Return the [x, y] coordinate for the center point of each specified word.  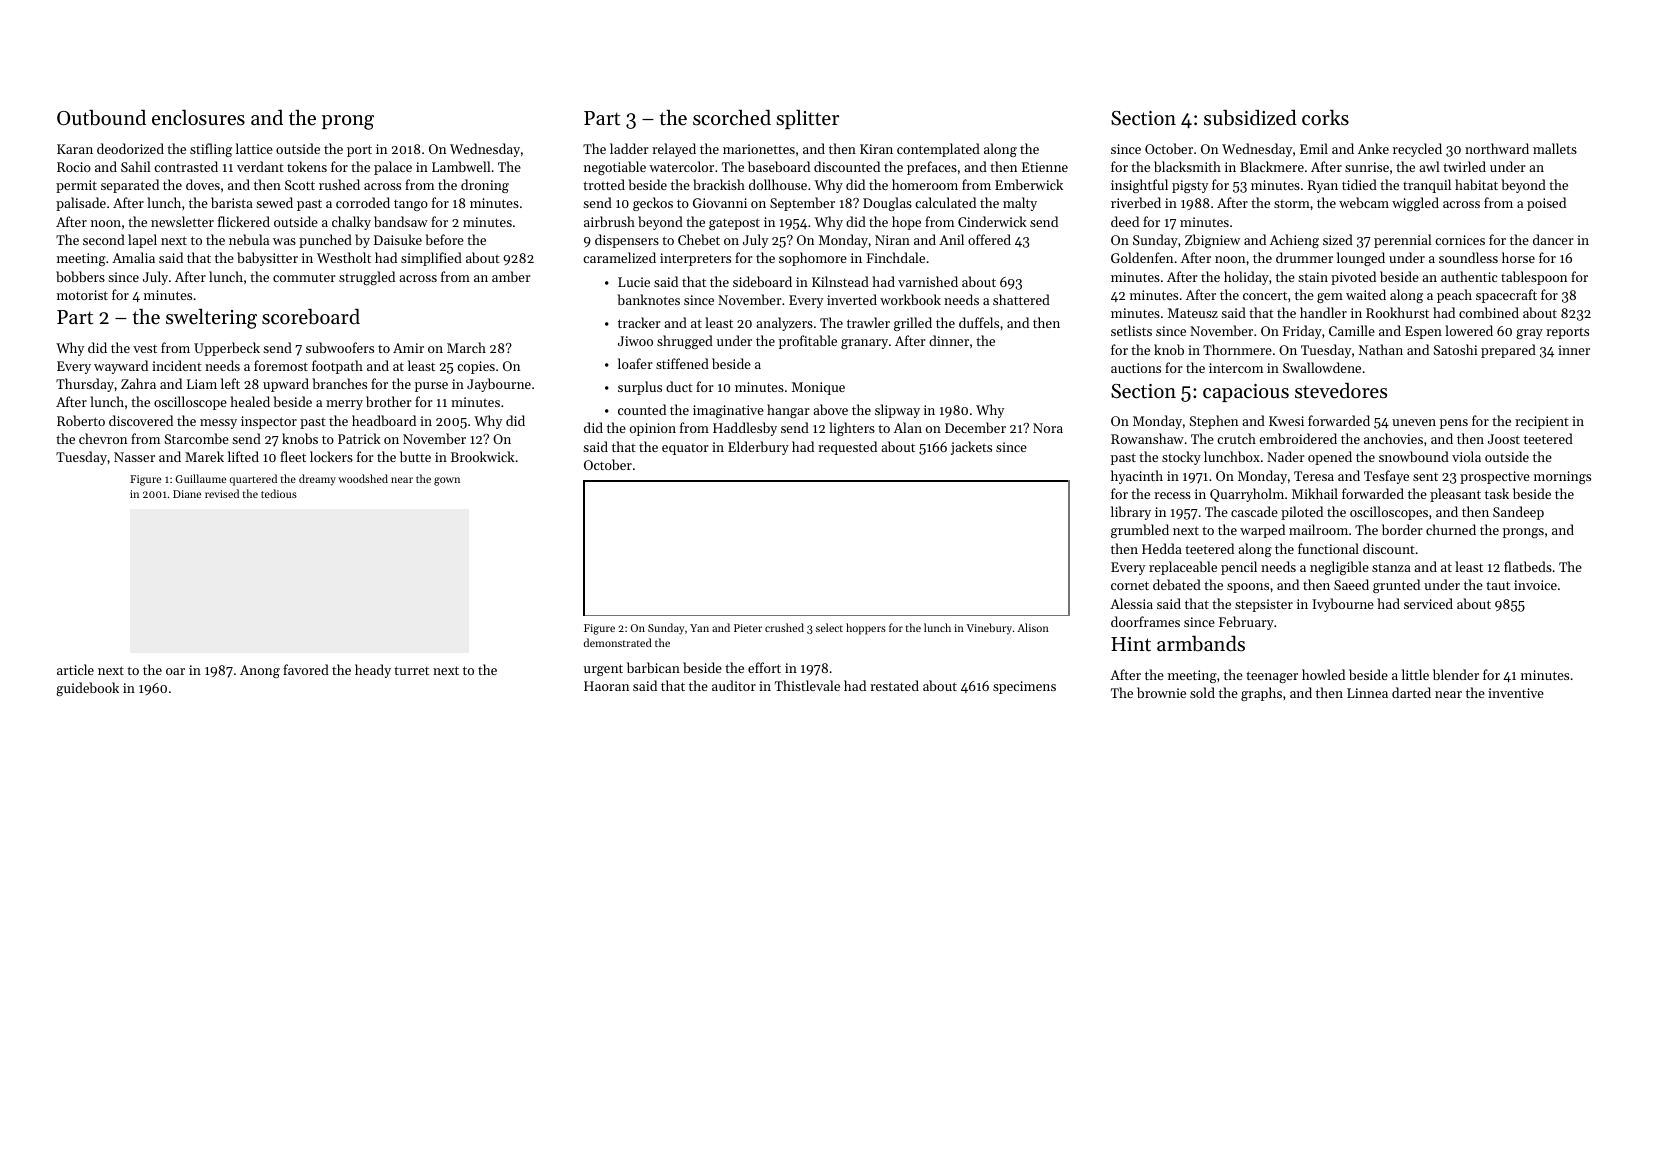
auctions [1136, 368]
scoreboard [311, 317]
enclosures [198, 118]
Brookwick [483, 456]
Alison [1033, 627]
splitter [807, 119]
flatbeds [1528, 566]
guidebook [87, 689]
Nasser [134, 457]
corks [1325, 117]
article [75, 669]
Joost [1504, 439]
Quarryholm [1247, 495]
